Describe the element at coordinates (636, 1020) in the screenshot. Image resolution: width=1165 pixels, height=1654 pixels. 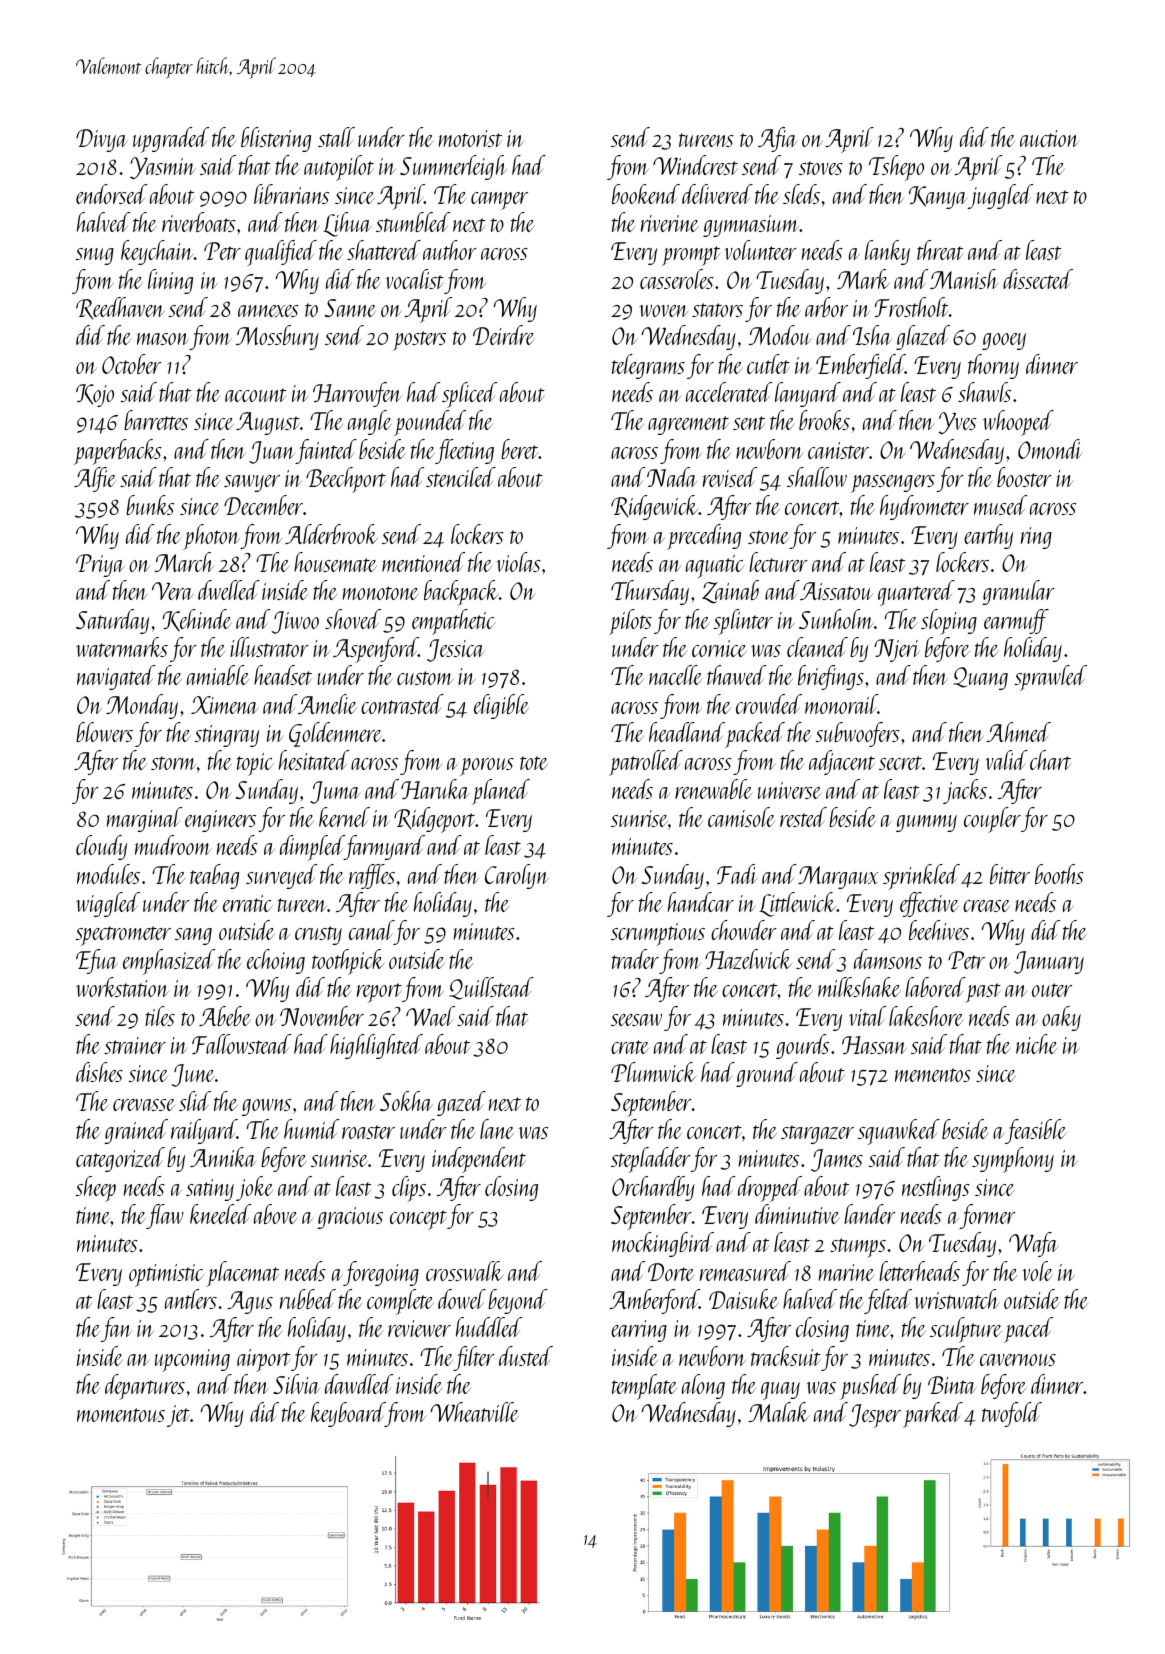
I see `seesaw` at that location.
